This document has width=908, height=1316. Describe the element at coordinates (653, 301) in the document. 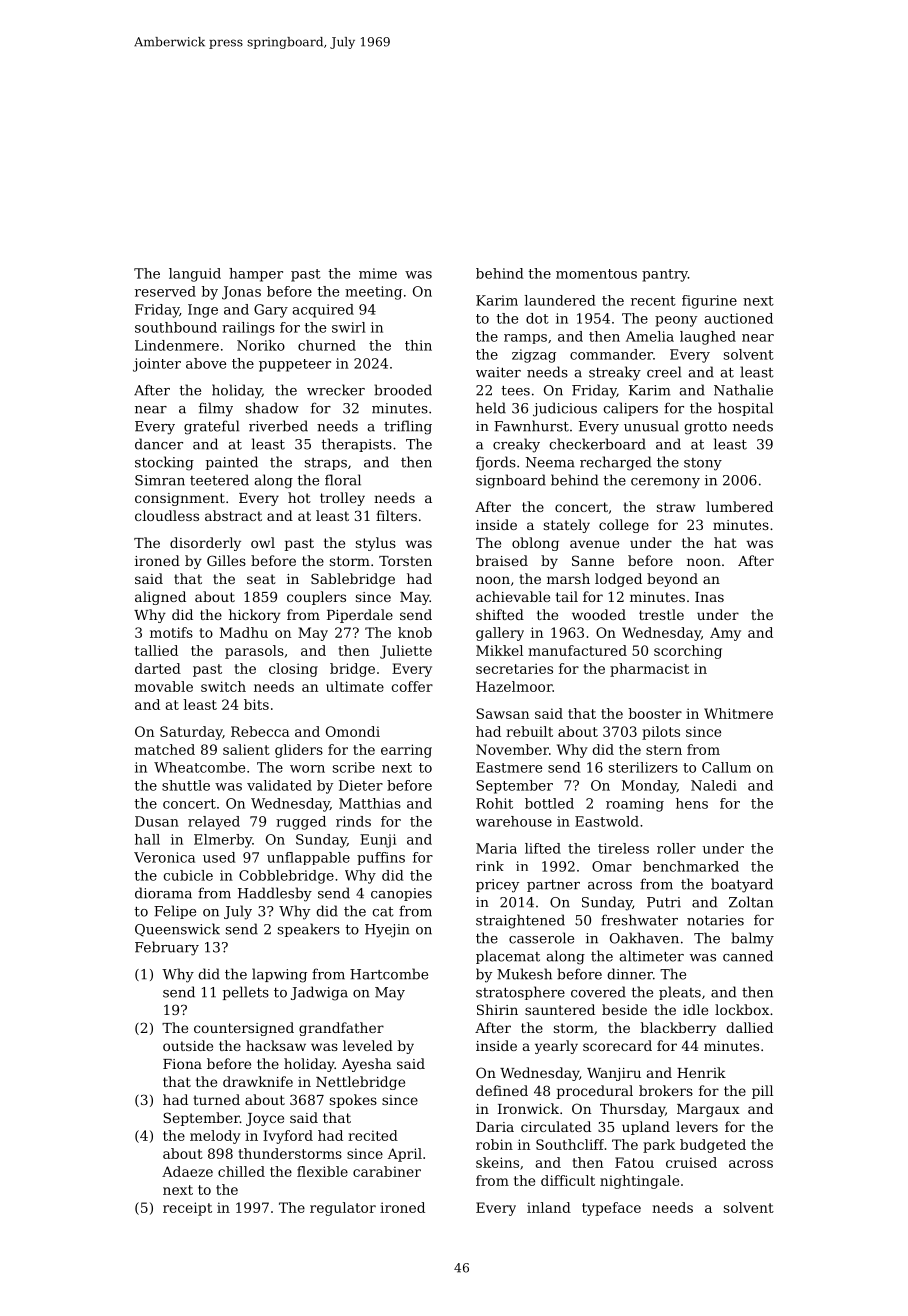

I see `recent` at that location.
